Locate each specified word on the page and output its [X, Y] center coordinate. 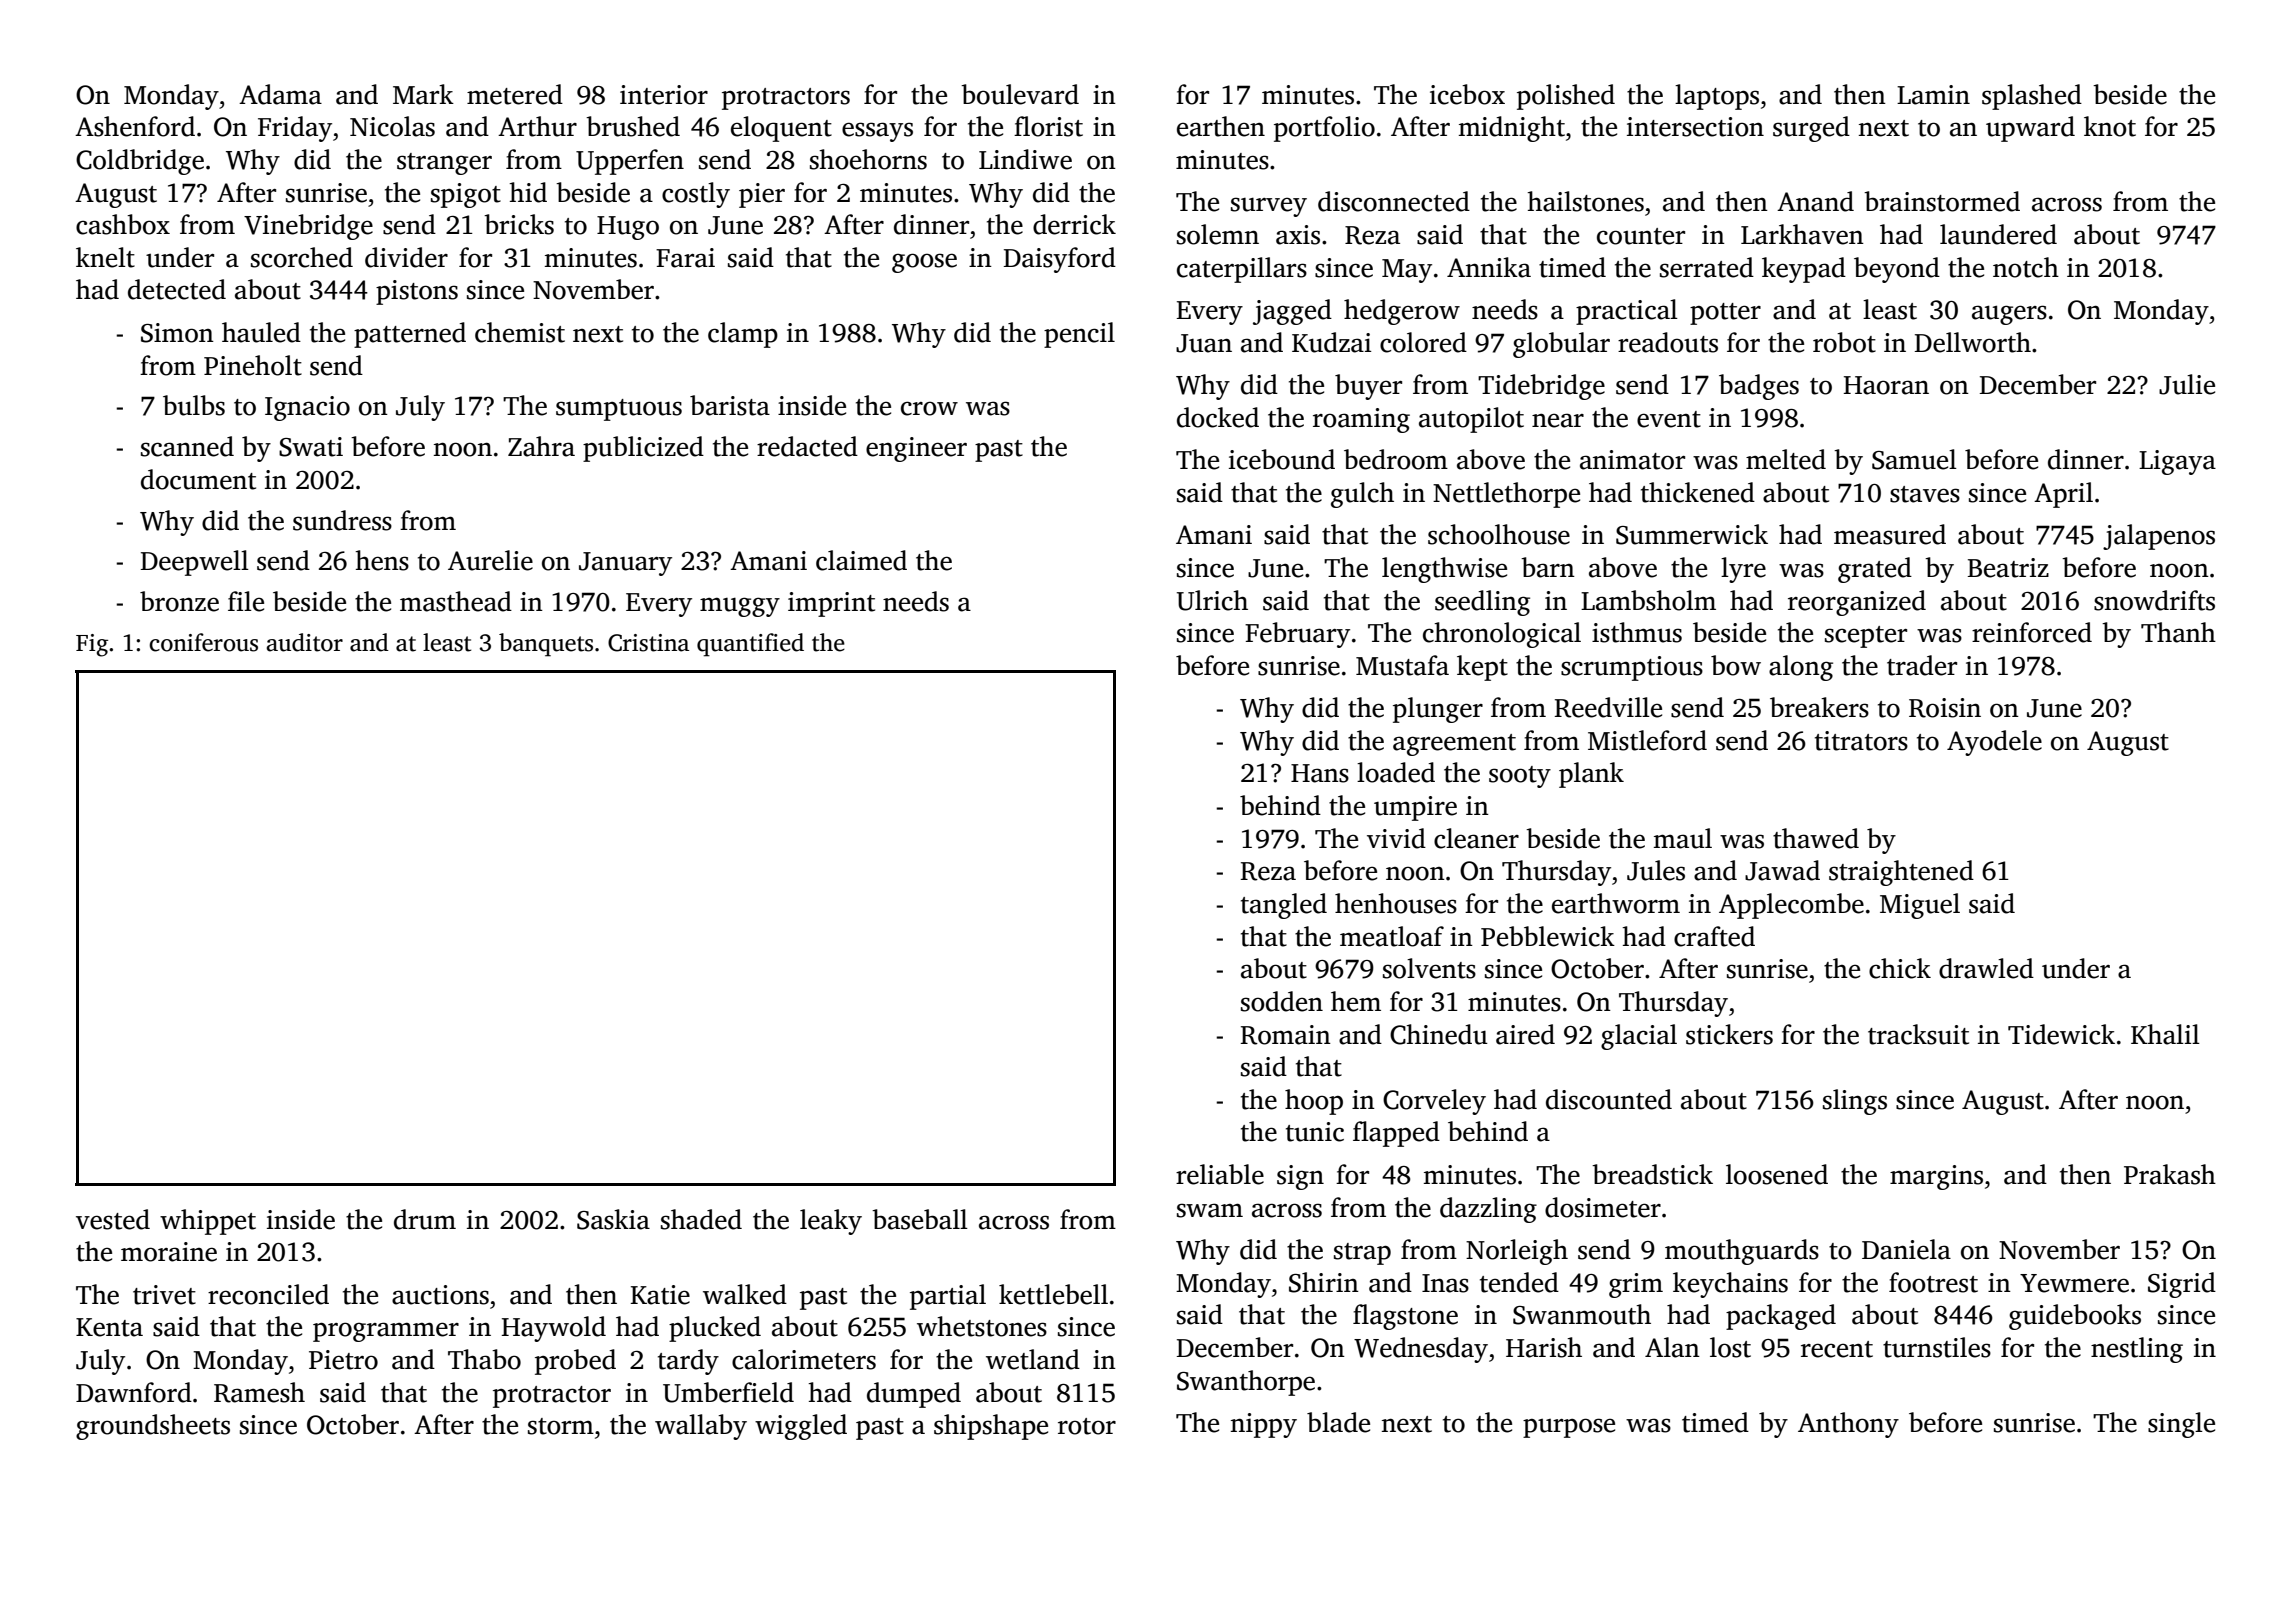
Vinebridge [308, 227]
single [2181, 1425]
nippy [1264, 1425]
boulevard [1020, 94]
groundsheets [153, 1427]
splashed [2032, 97]
